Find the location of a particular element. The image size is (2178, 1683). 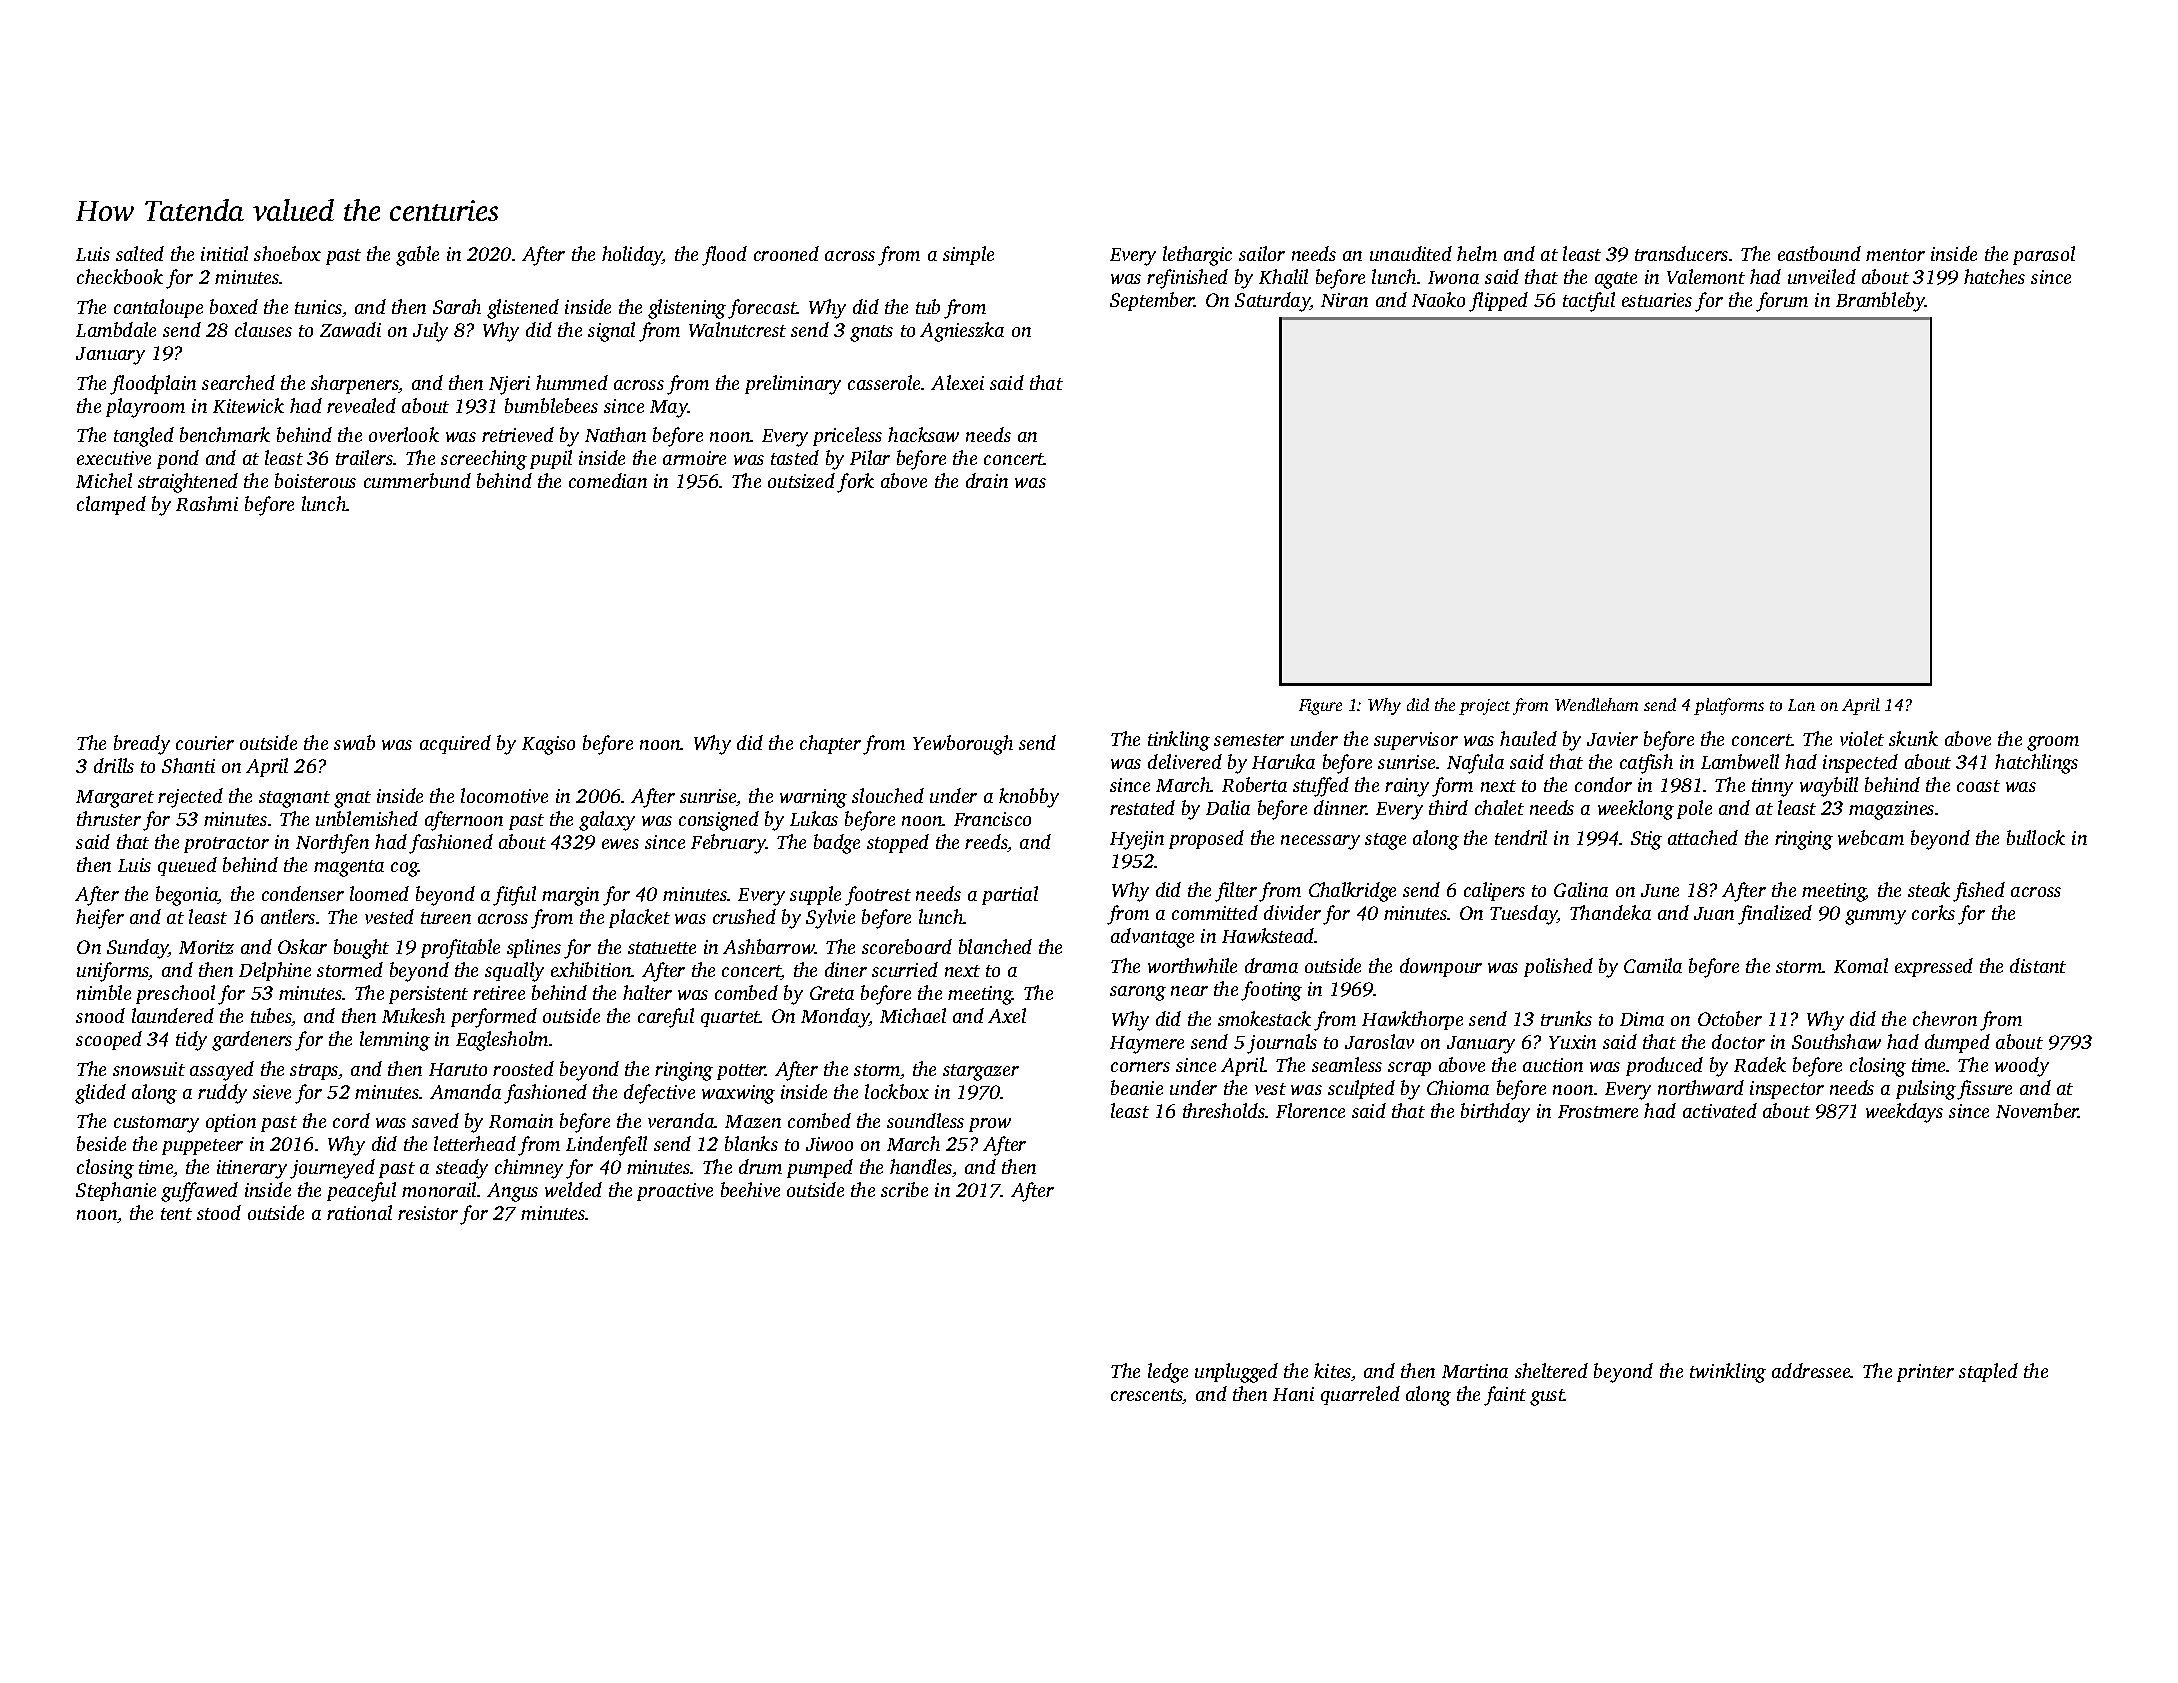

chimney is located at coordinates (529, 1169).
